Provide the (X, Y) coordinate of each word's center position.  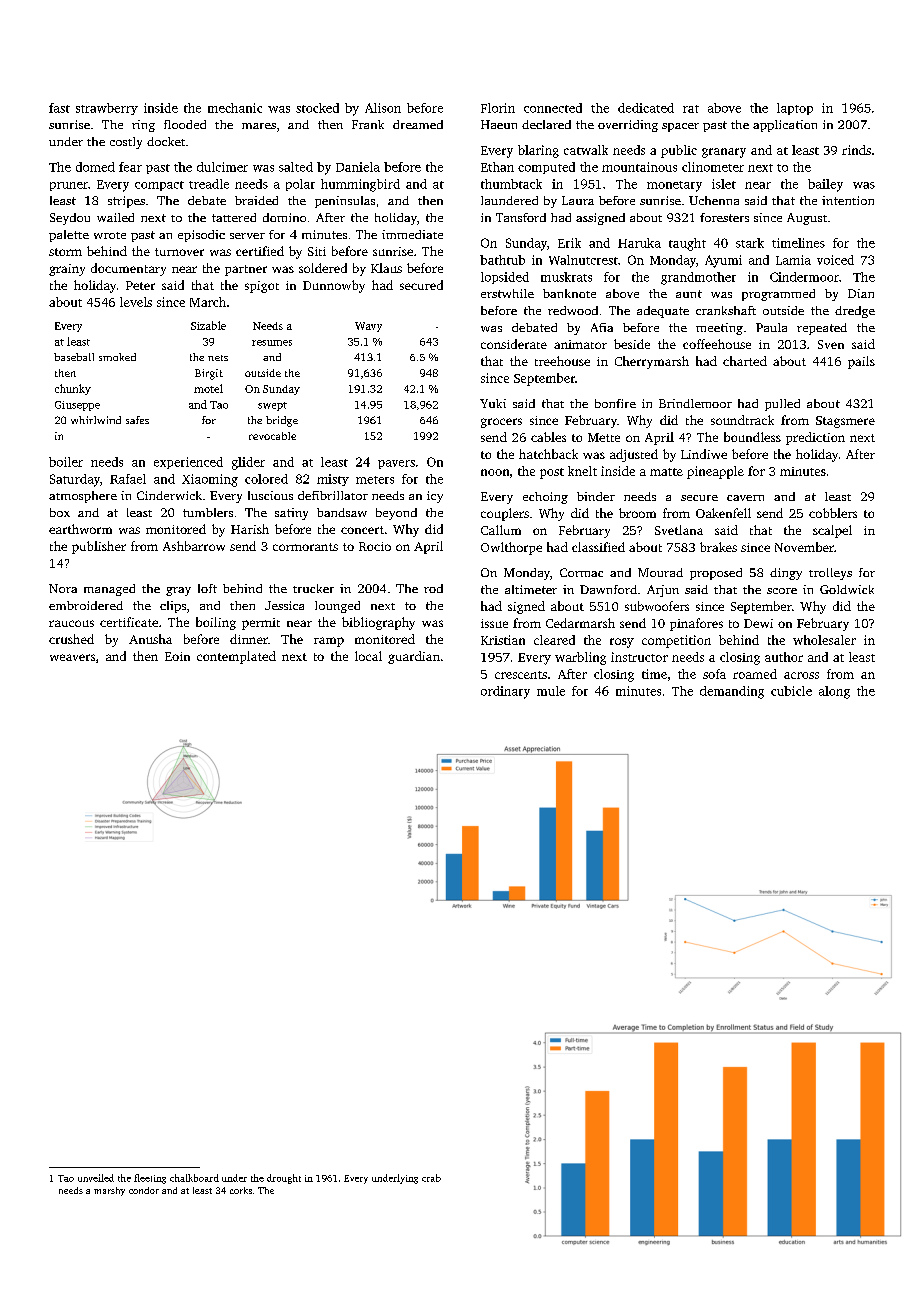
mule (551, 691)
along (834, 692)
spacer (680, 127)
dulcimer (222, 167)
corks (241, 1190)
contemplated (236, 657)
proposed (716, 574)
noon (495, 472)
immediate (412, 234)
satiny (291, 514)
